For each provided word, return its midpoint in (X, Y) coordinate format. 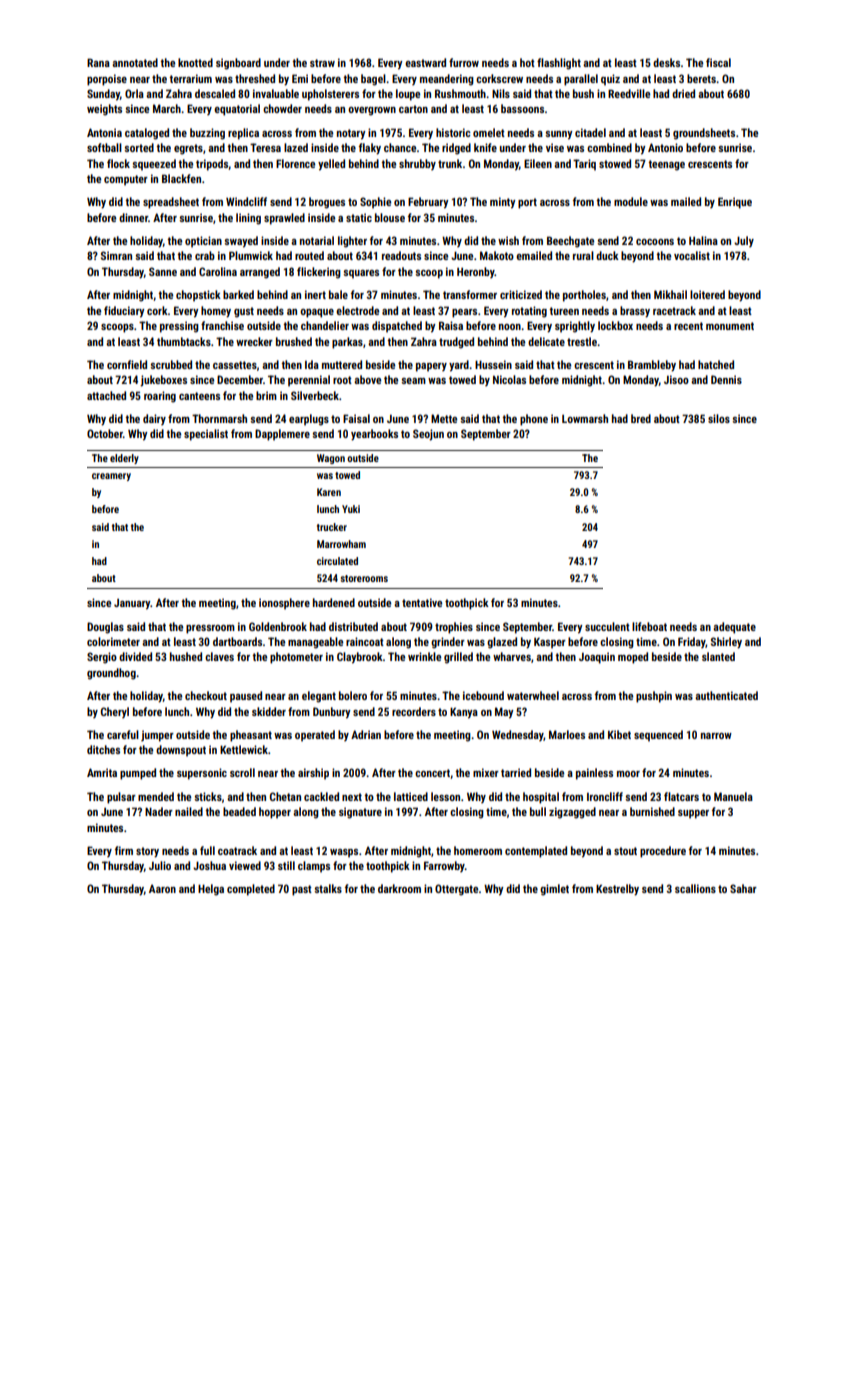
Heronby (476, 272)
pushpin (654, 697)
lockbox (615, 325)
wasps (344, 853)
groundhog (111, 674)
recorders (414, 711)
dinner (133, 217)
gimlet (554, 890)
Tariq (584, 165)
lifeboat (649, 626)
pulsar (121, 798)
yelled (331, 165)
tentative (422, 602)
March (167, 108)
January (132, 604)
